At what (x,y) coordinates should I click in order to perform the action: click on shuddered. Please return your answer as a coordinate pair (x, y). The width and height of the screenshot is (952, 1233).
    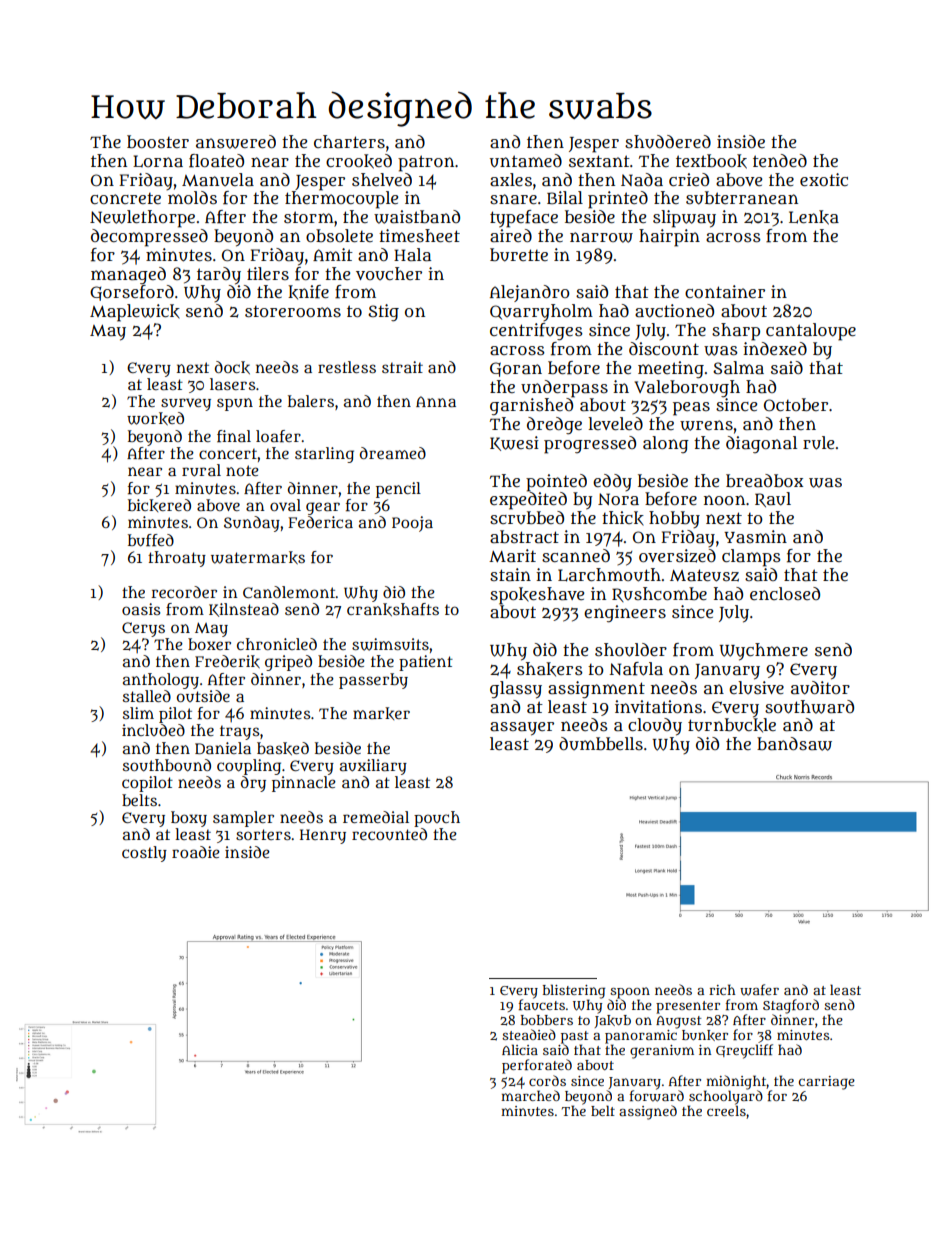
    Looking at the image, I should click on (668, 142).
